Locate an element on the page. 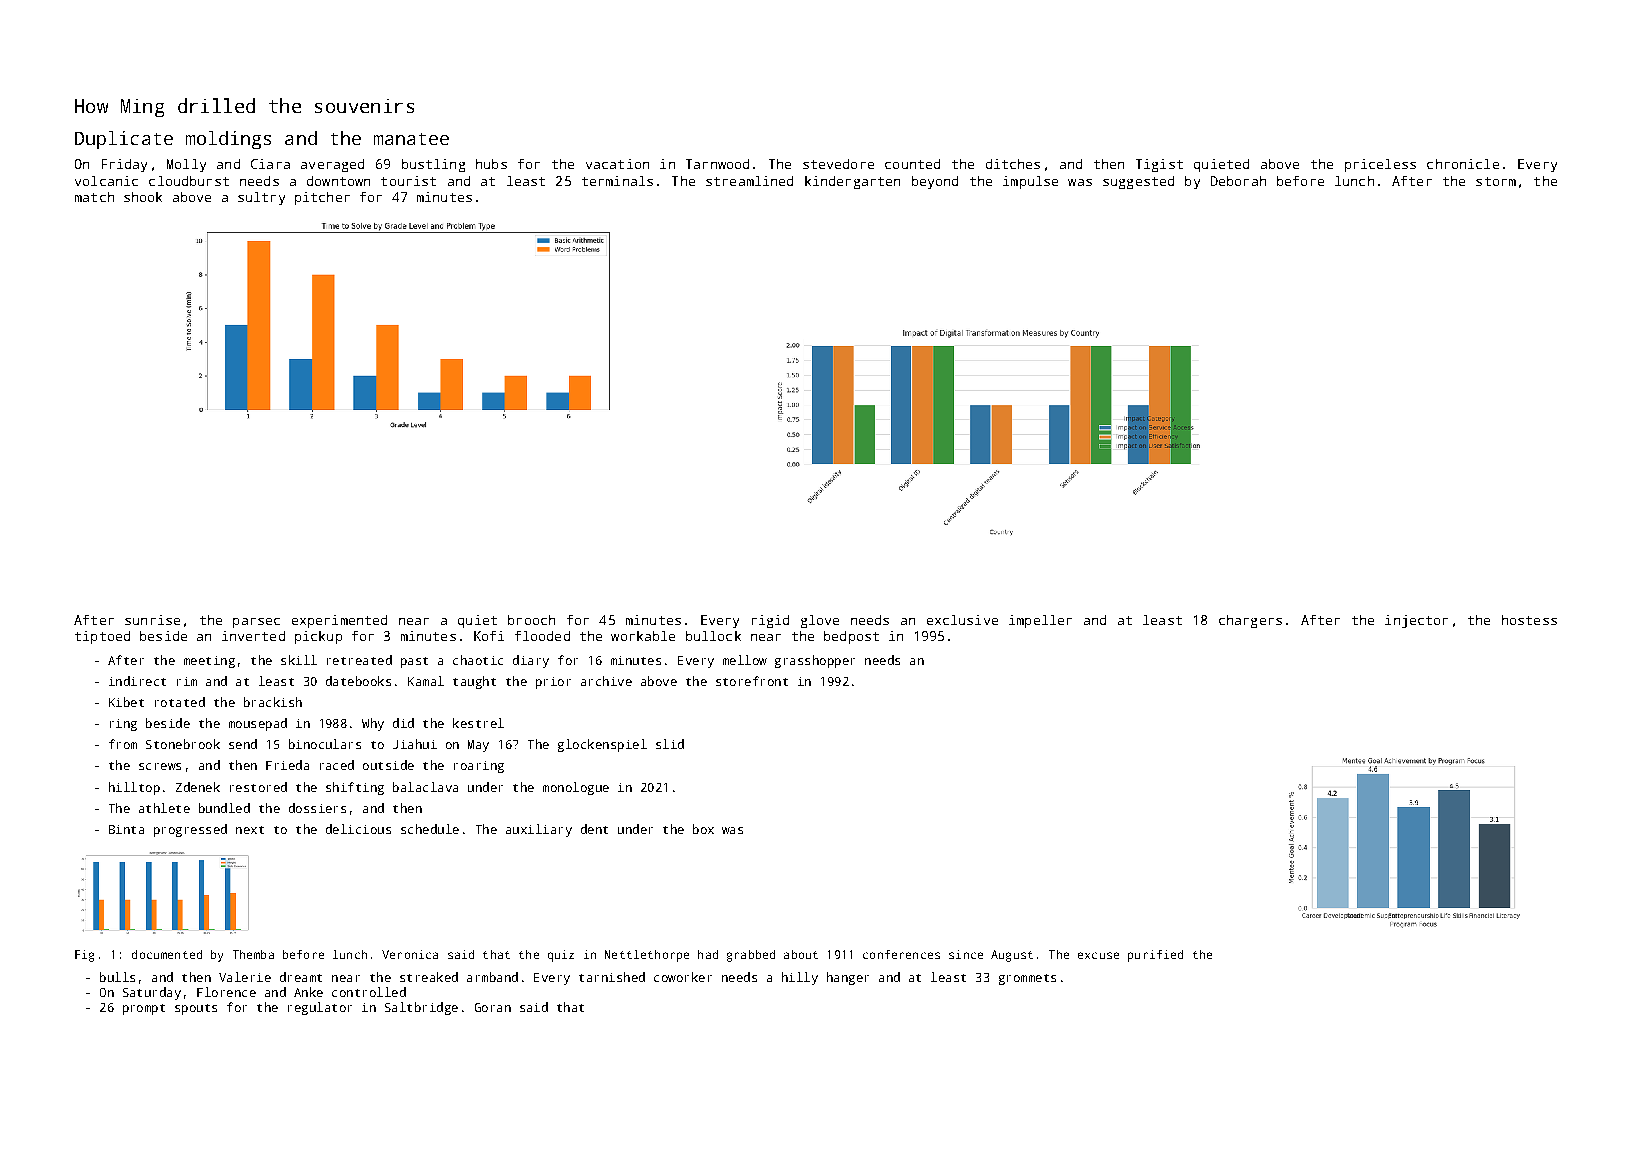  sultry is located at coordinates (261, 198).
